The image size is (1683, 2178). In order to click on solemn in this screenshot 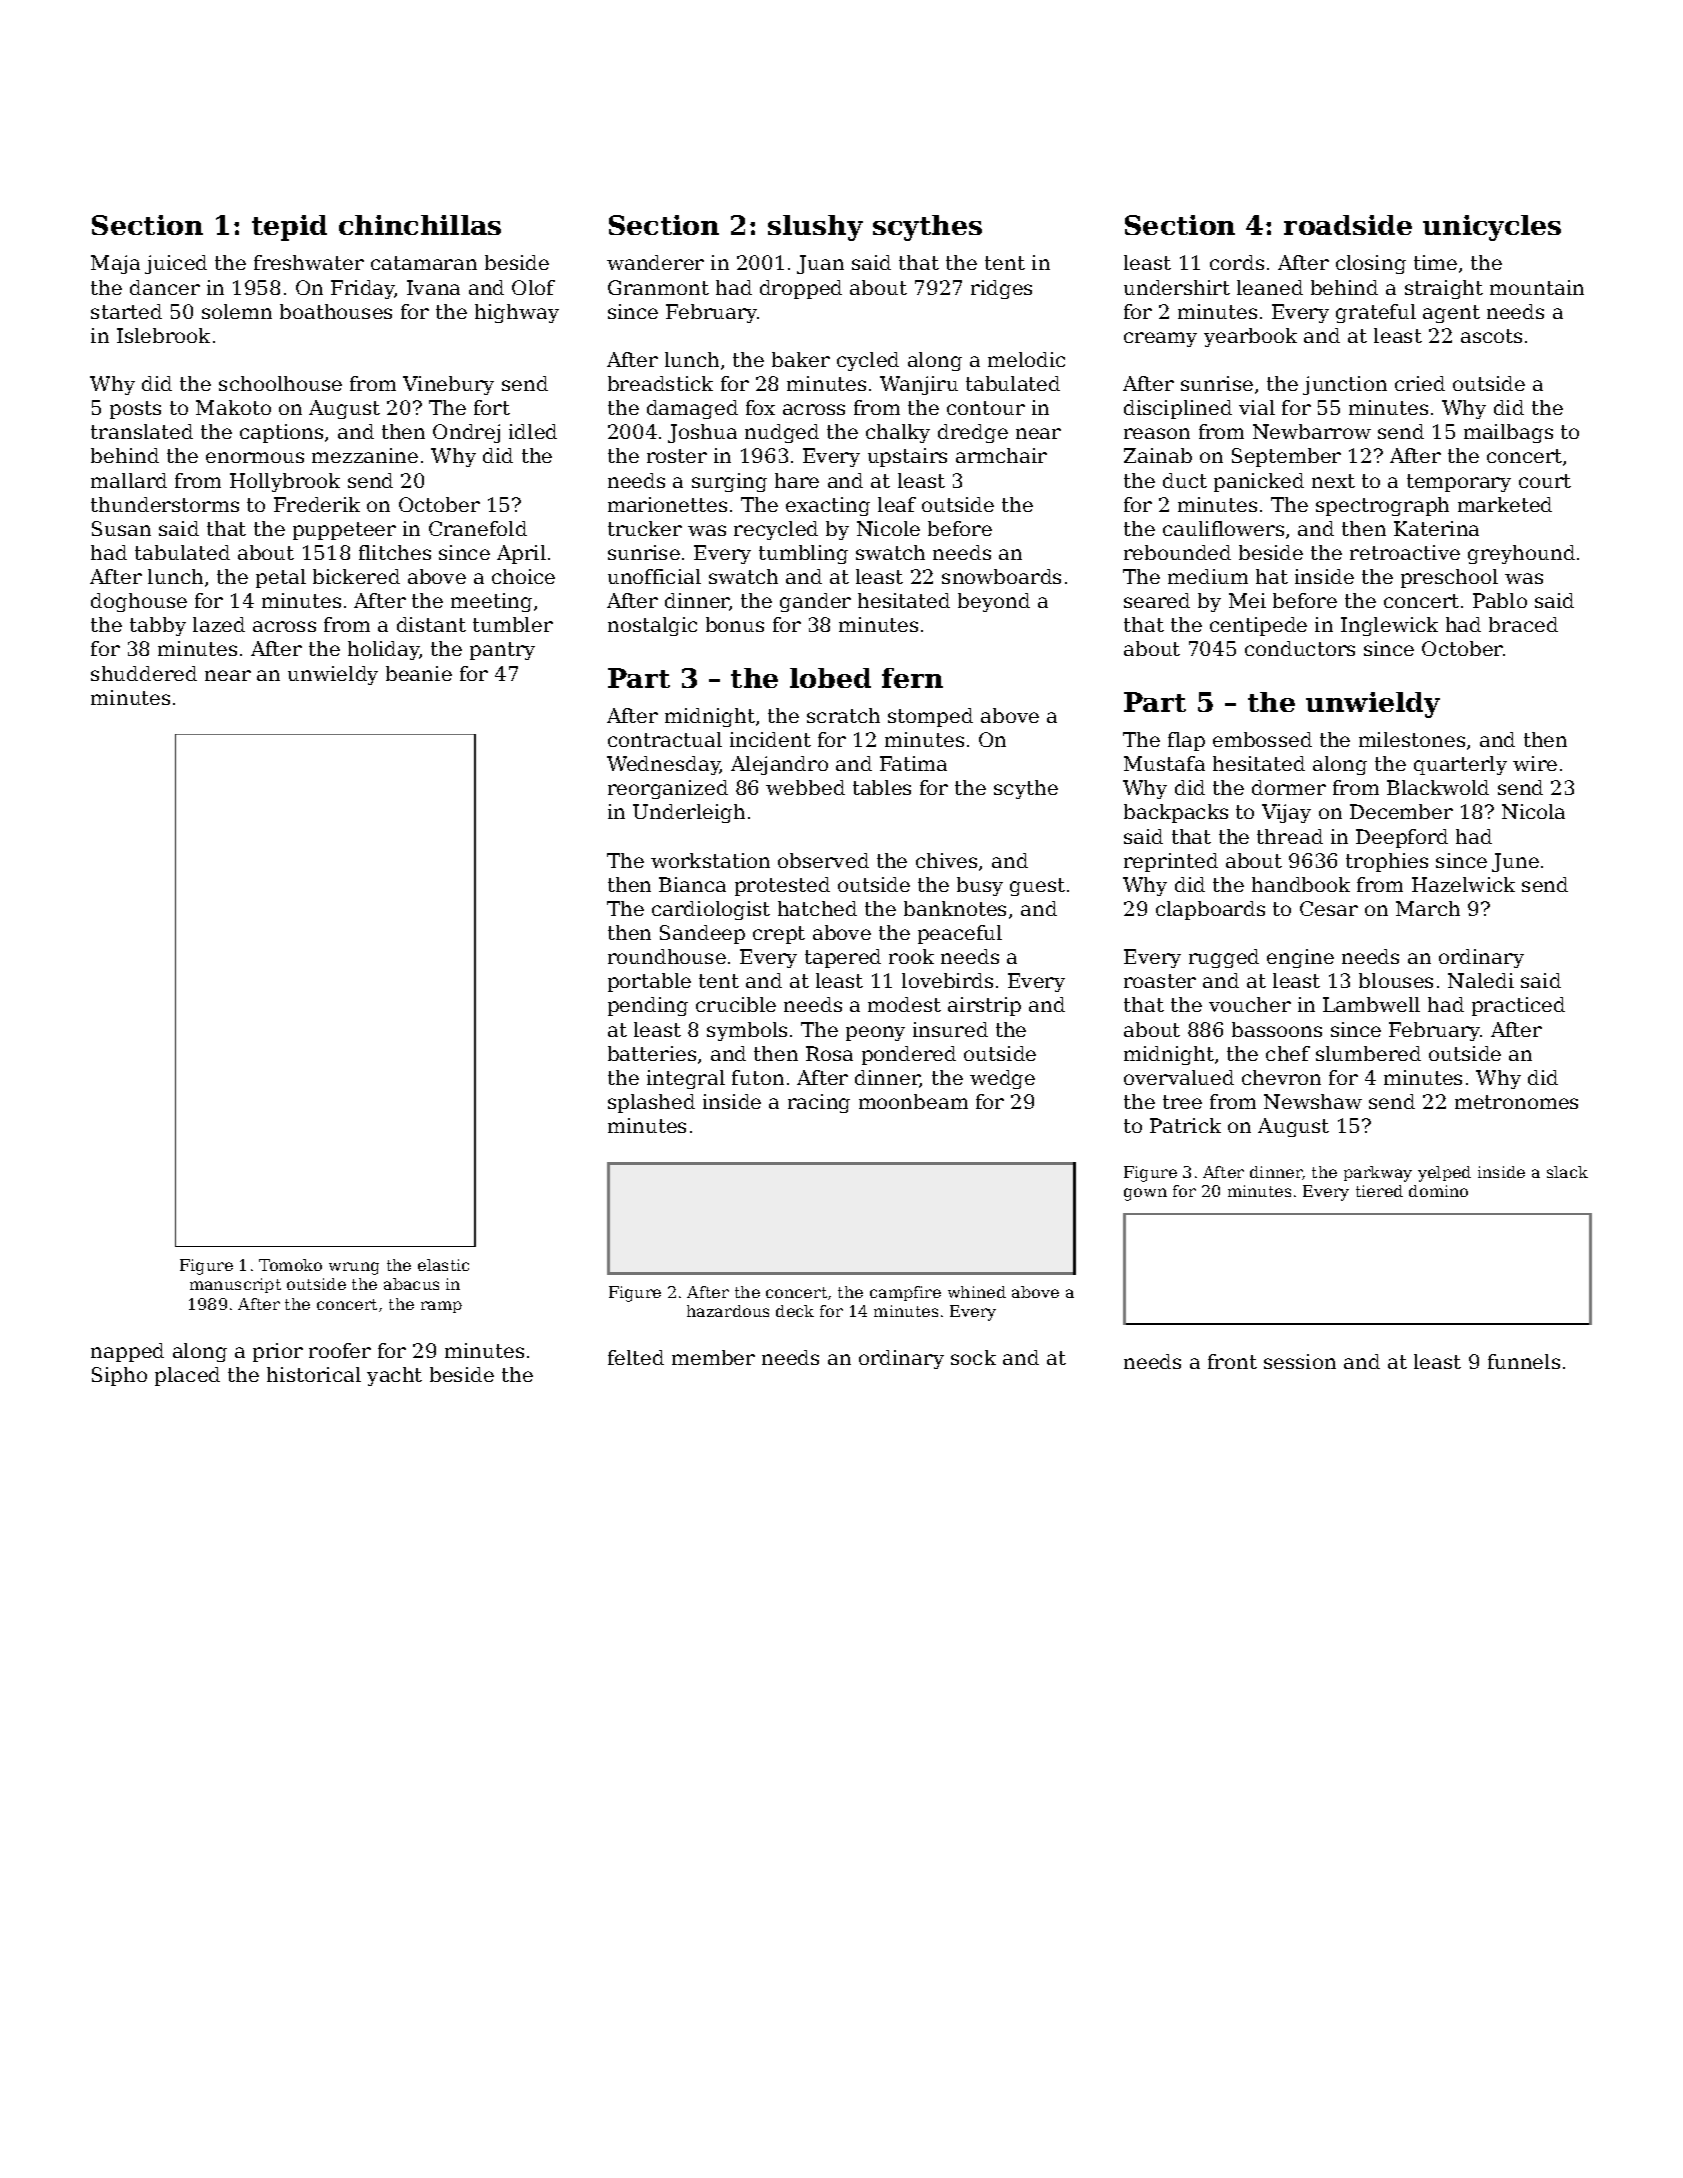, I will do `click(237, 311)`.
